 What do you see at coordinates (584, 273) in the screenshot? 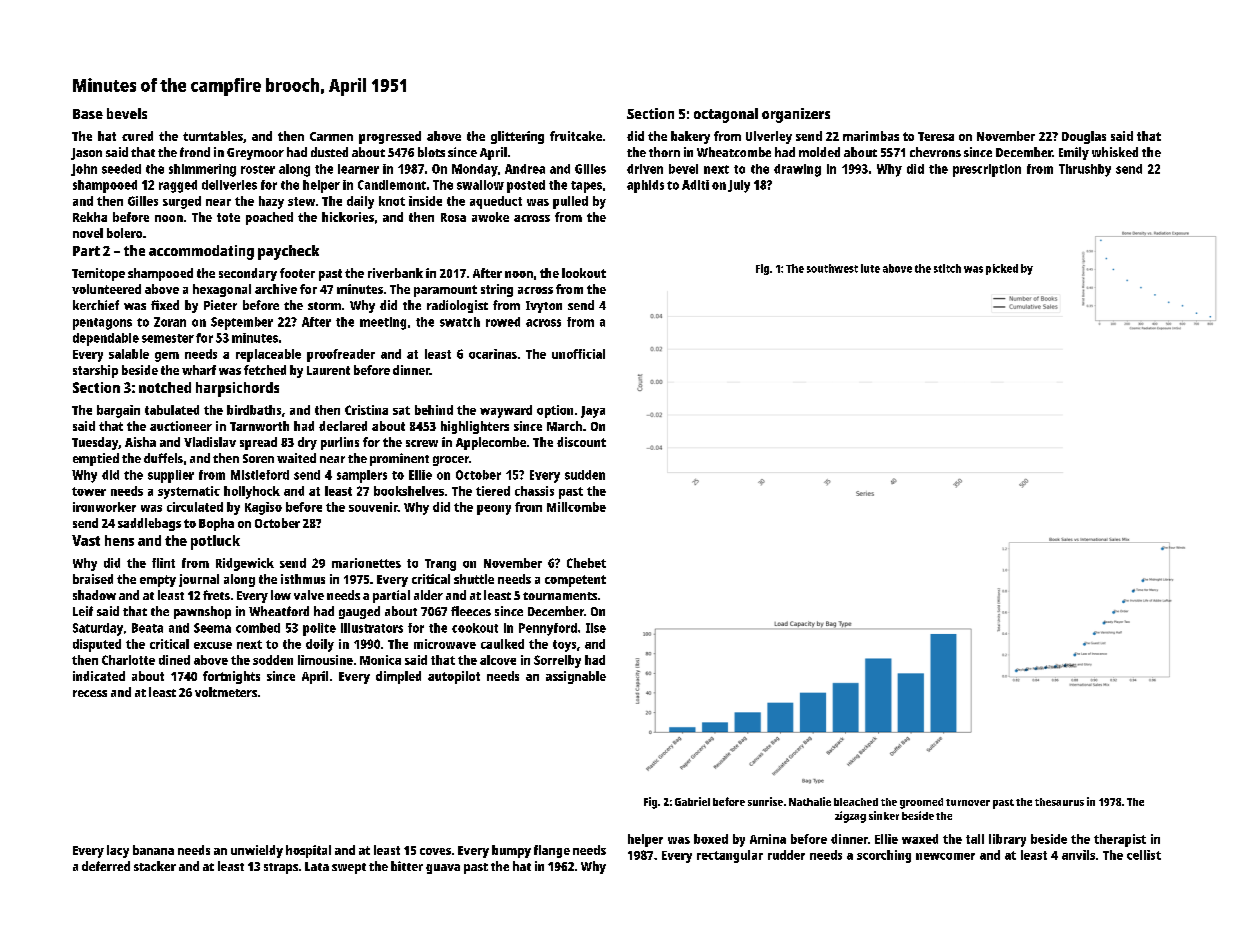
I see `lookout` at bounding box center [584, 273].
